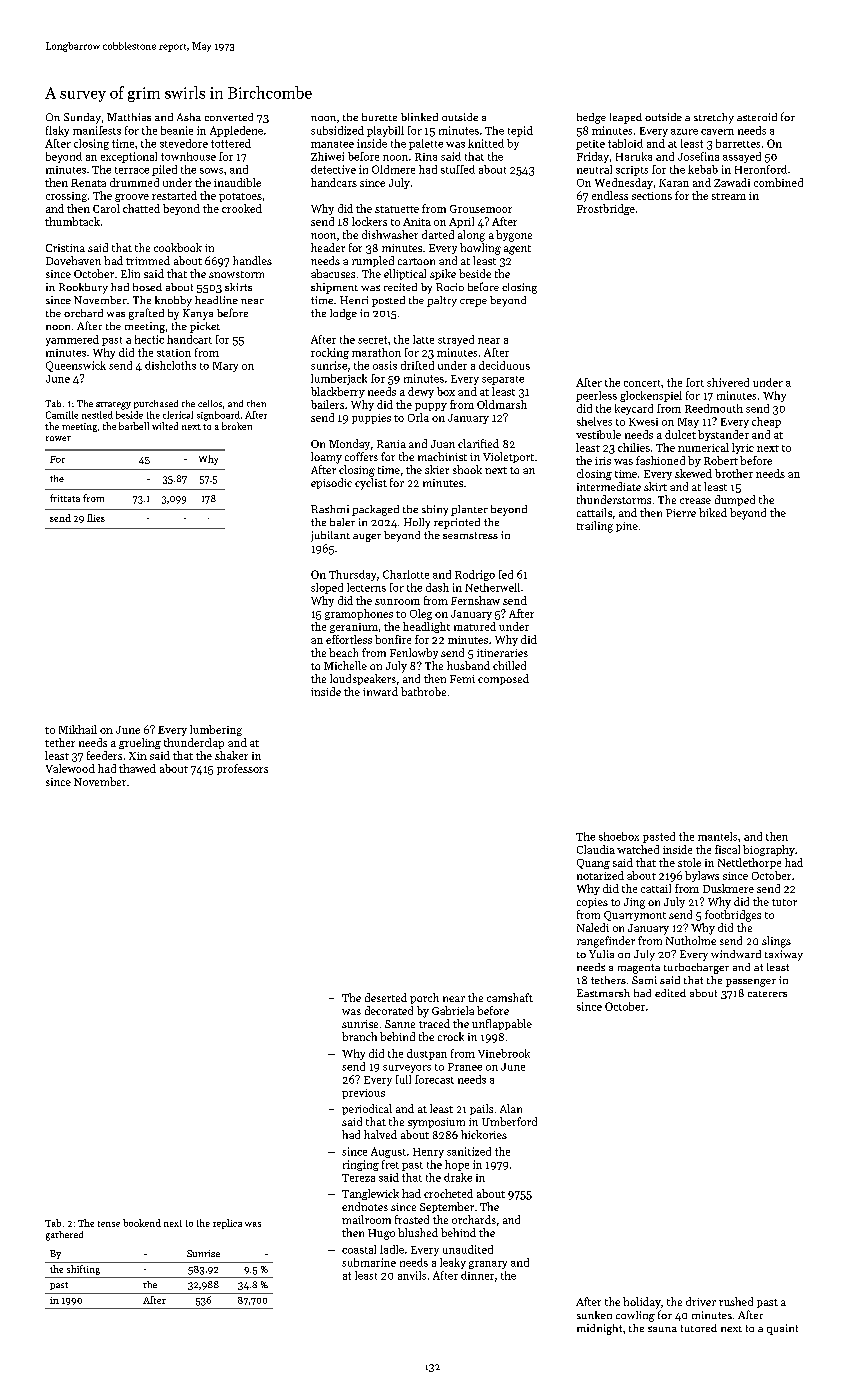 The height and width of the image is (1400, 849). What do you see at coordinates (520, 131) in the image?
I see `tepid` at bounding box center [520, 131].
